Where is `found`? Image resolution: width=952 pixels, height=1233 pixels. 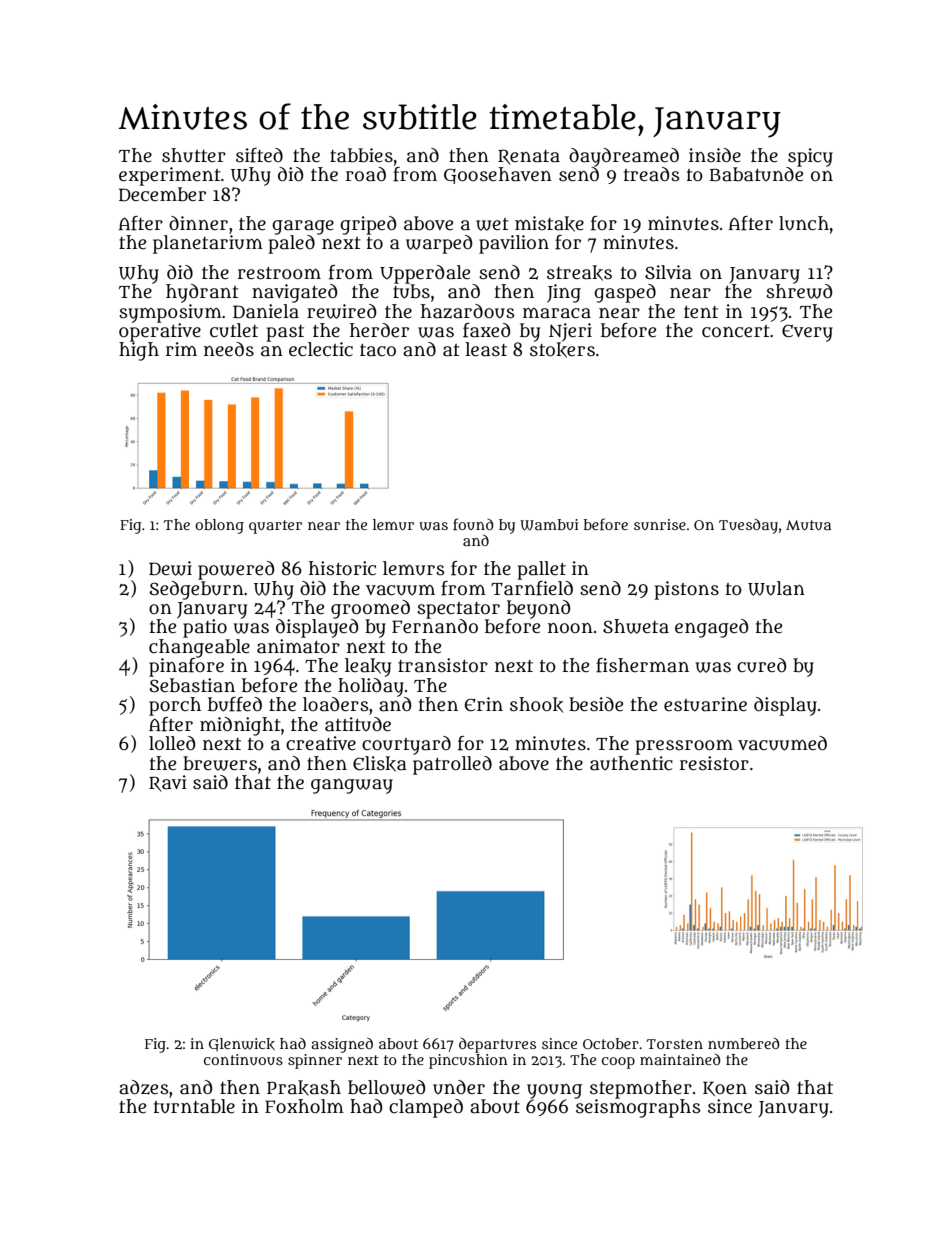
found is located at coordinates (473, 524).
